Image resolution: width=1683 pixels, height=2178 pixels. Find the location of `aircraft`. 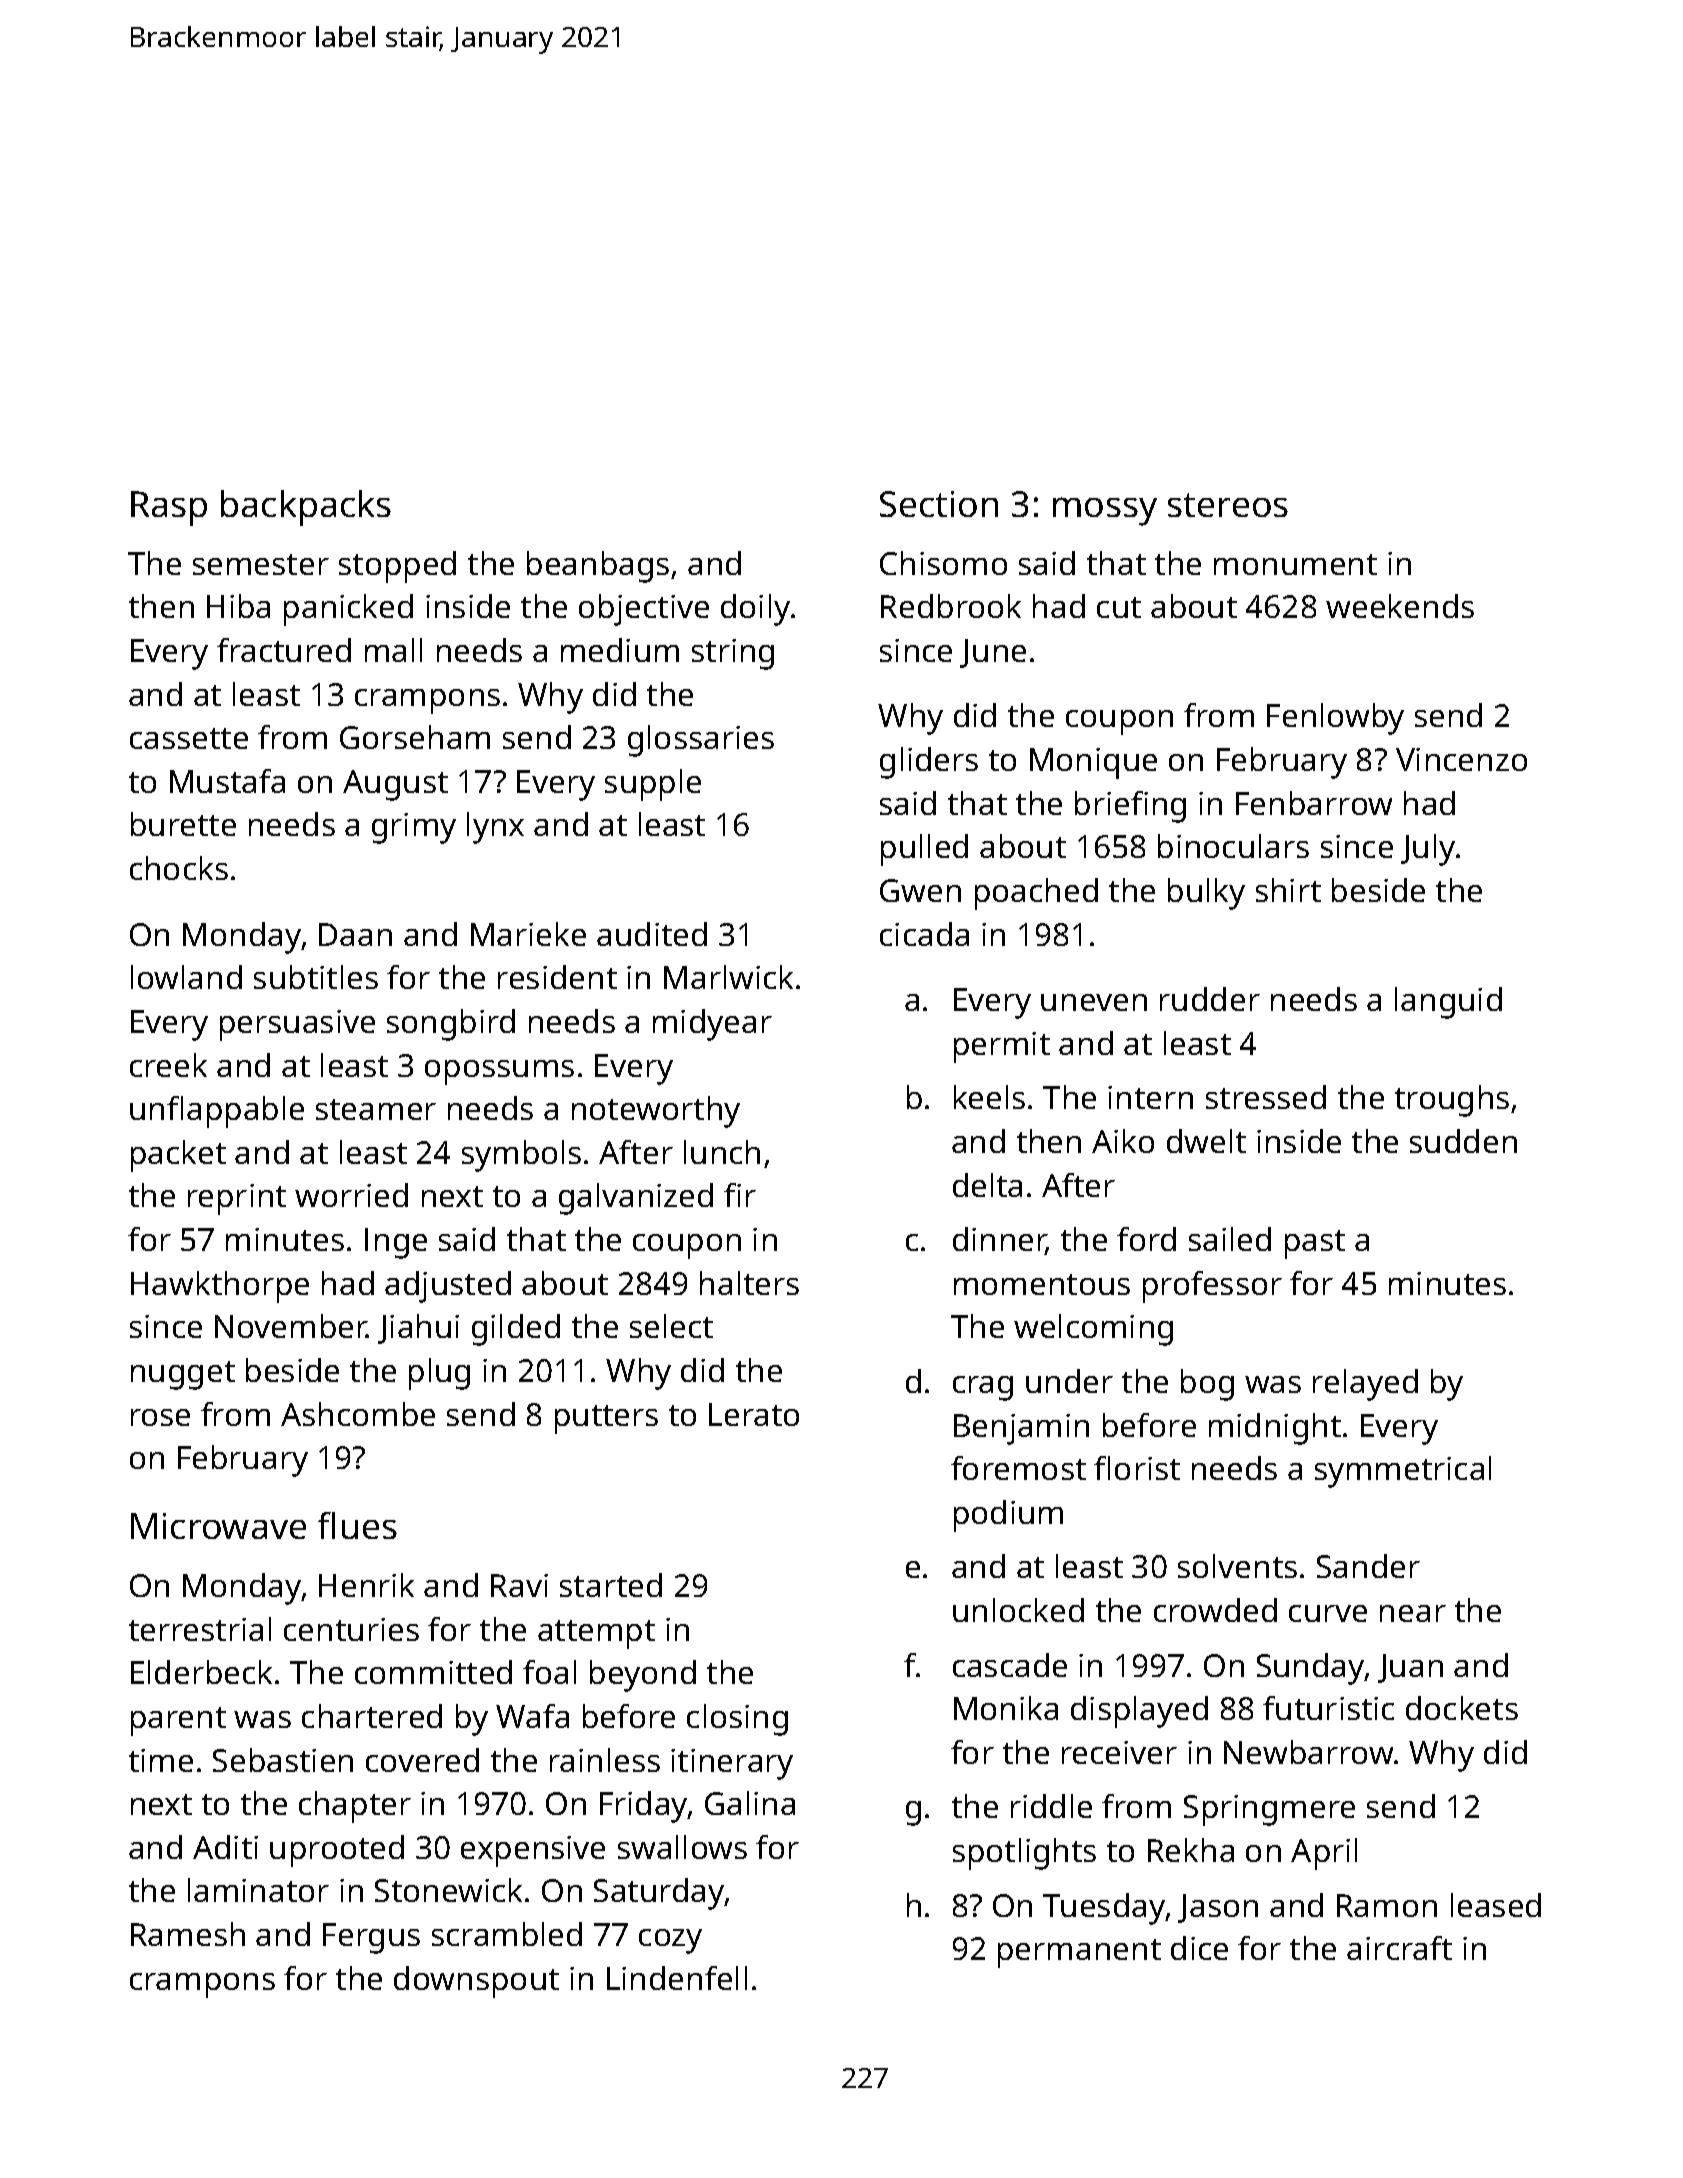

aircraft is located at coordinates (1399, 1948).
